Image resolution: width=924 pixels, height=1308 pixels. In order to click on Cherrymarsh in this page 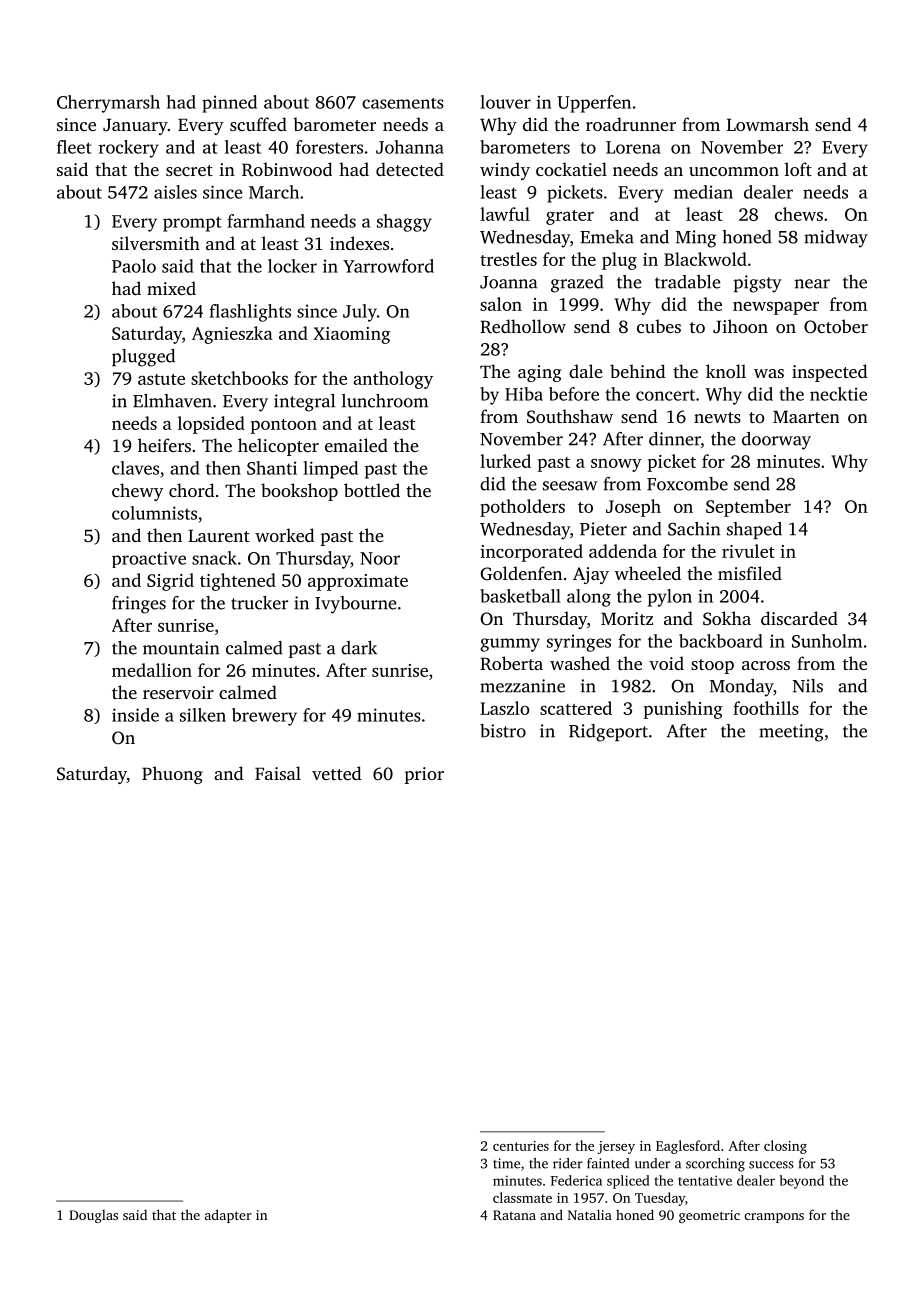, I will do `click(108, 104)`.
